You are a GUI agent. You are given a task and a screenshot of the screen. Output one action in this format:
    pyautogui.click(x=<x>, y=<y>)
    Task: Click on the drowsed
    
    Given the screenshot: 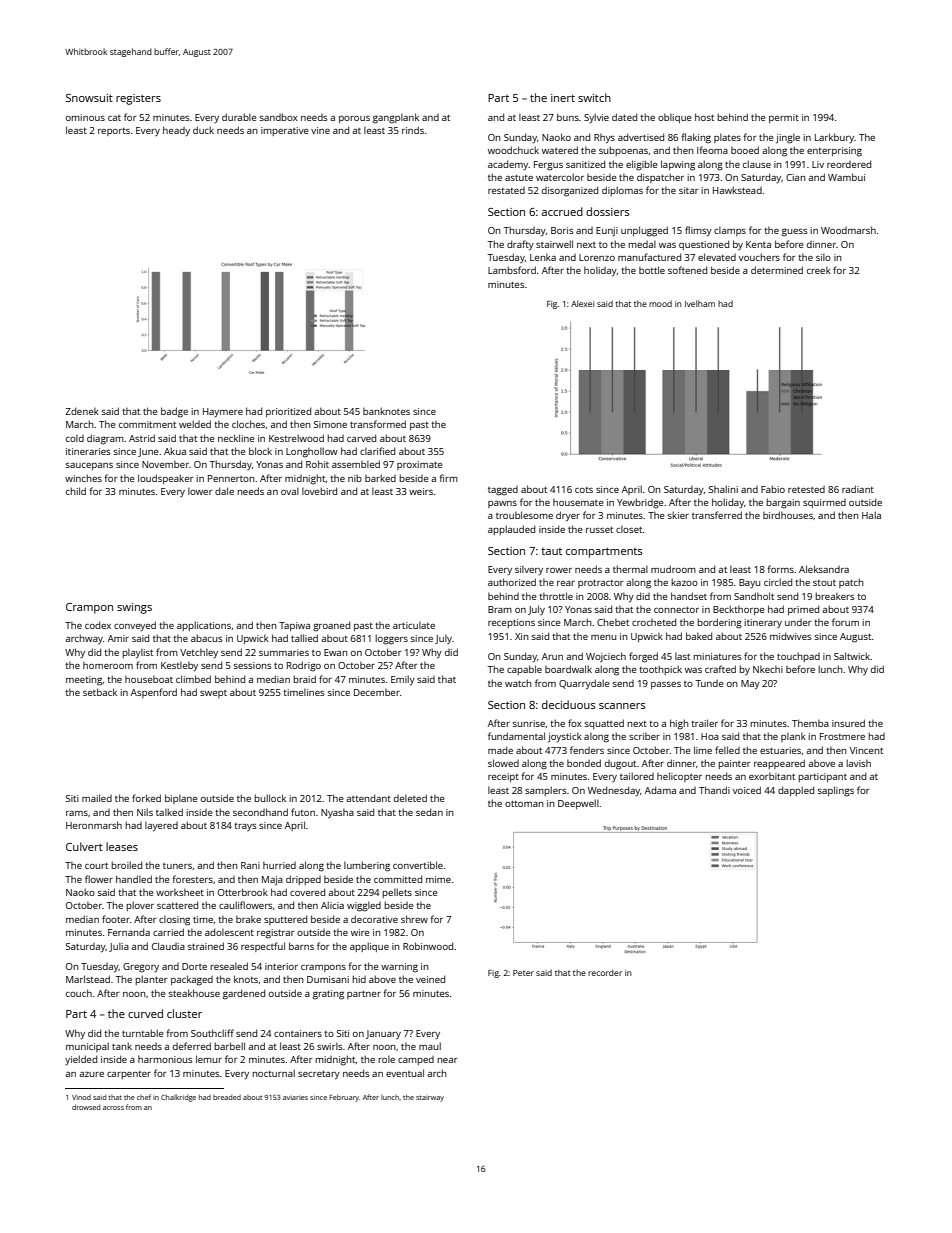 What is the action you would take?
    pyautogui.click(x=86, y=1107)
